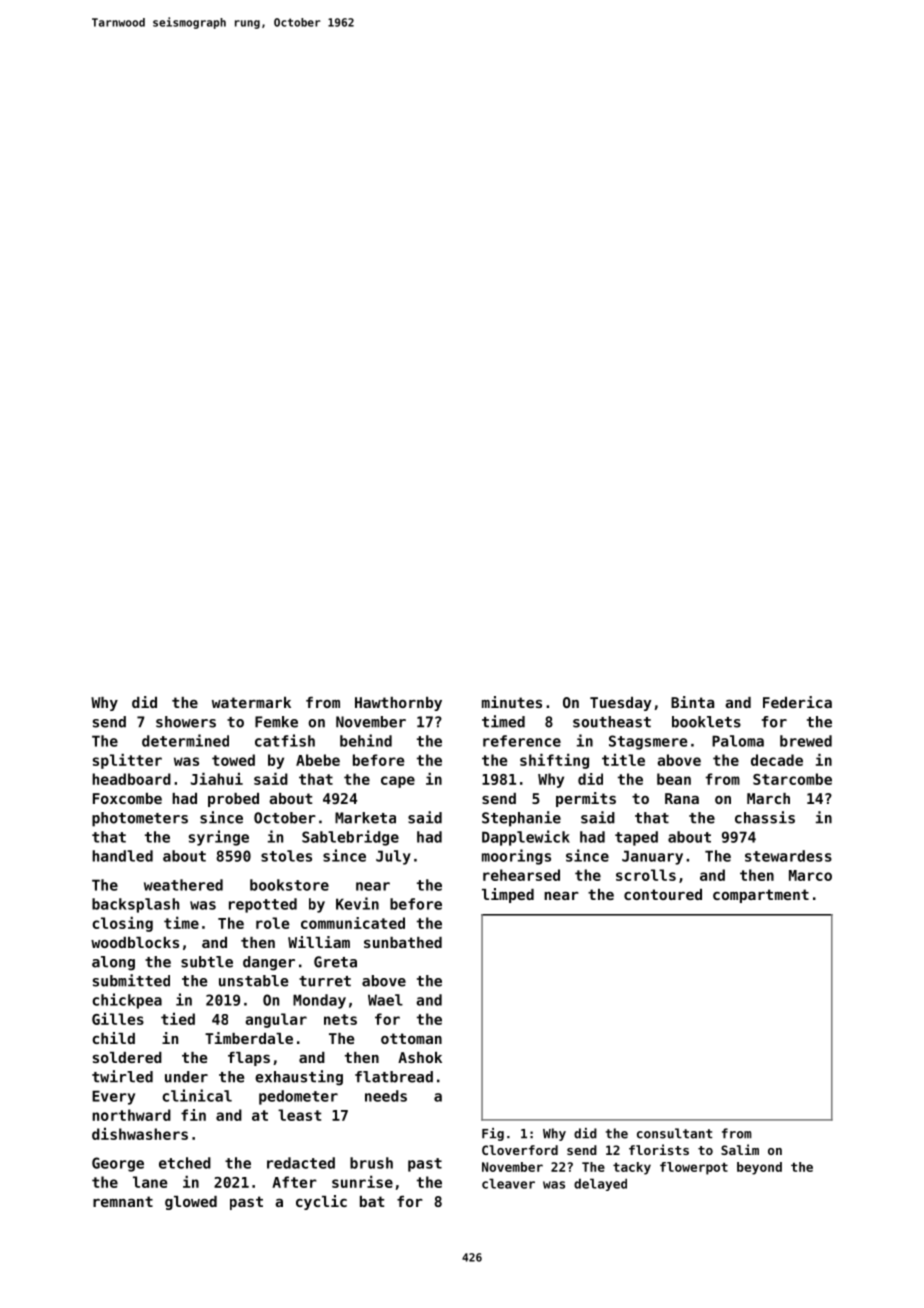 Image resolution: width=924 pixels, height=1308 pixels. What do you see at coordinates (740, 1149) in the page?
I see `Salim` at bounding box center [740, 1149].
